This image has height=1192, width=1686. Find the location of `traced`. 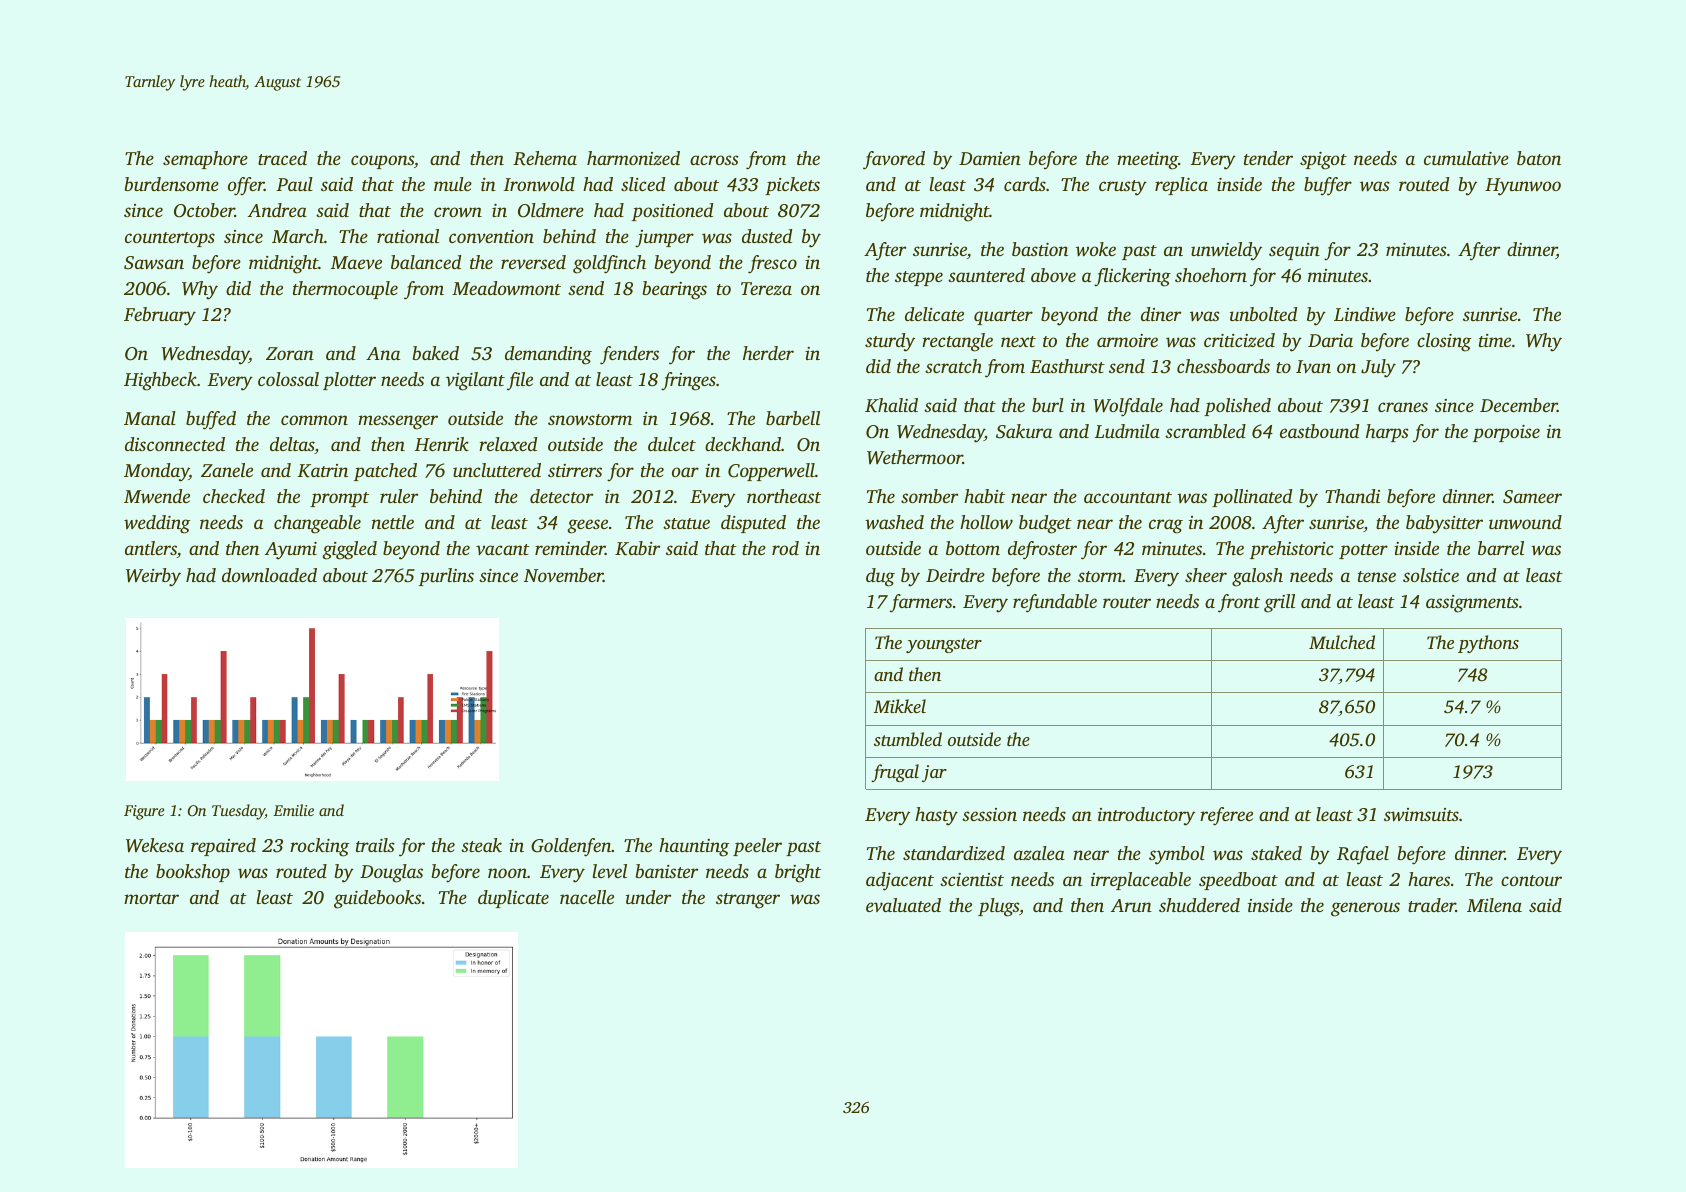

traced is located at coordinates (282, 158).
